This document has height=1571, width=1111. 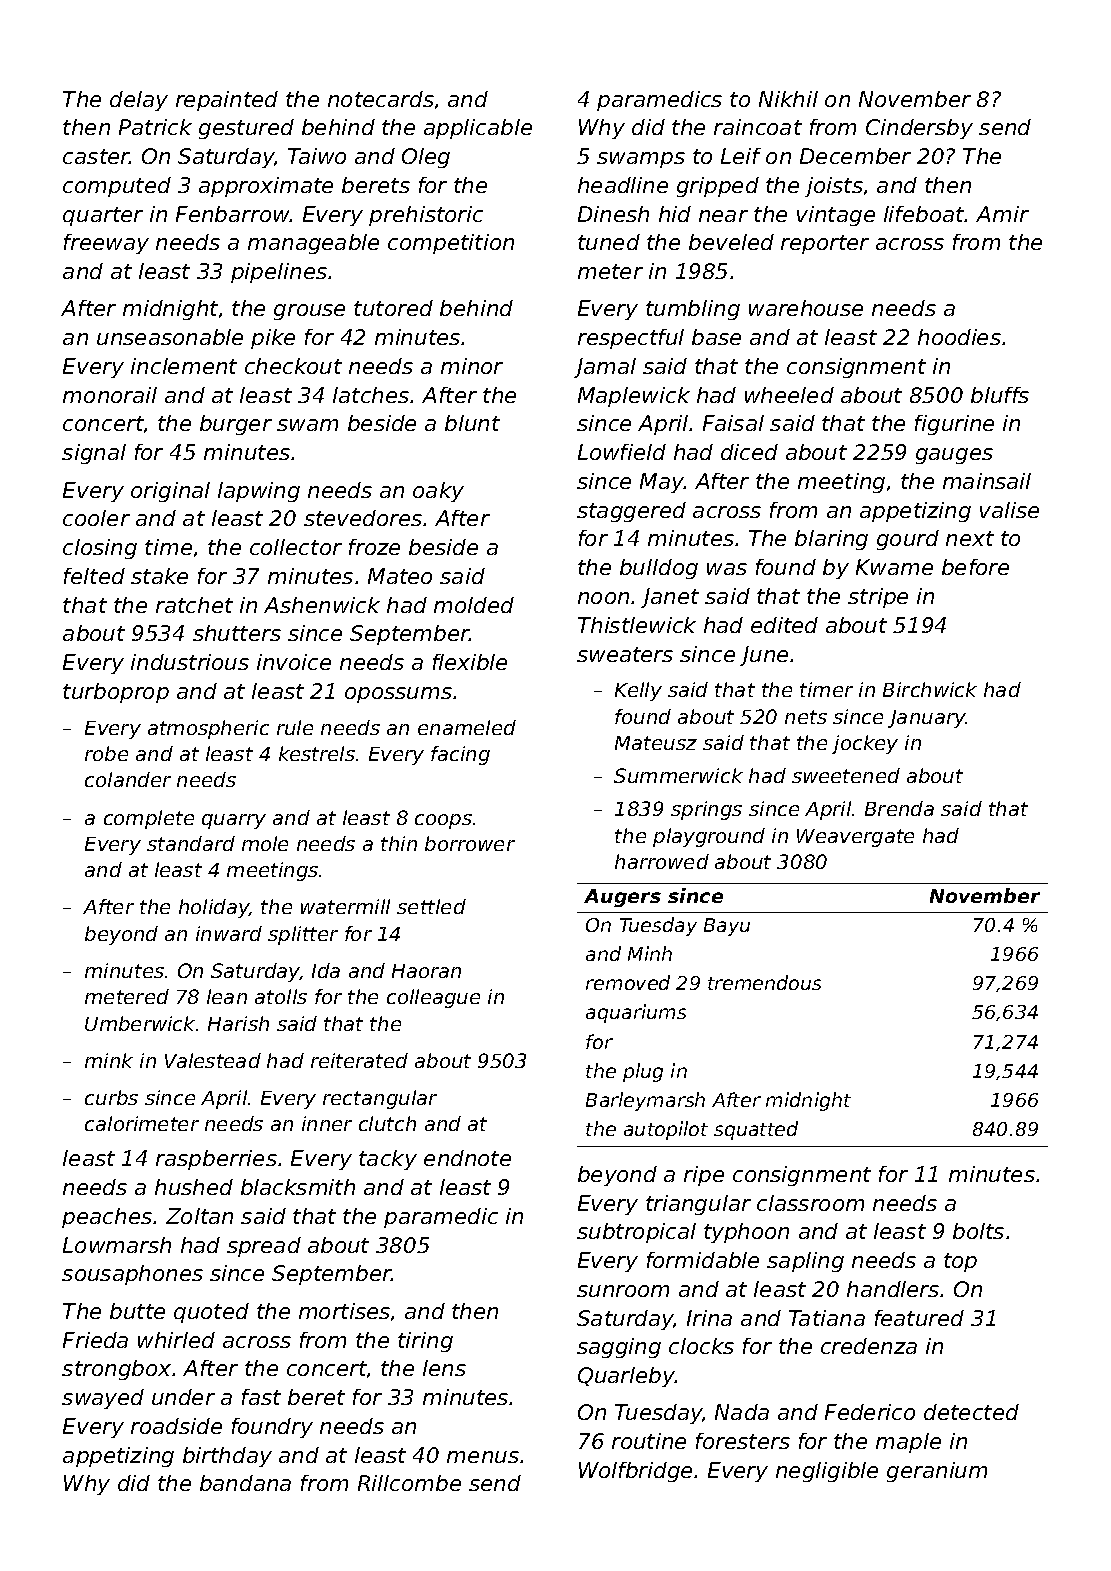 What do you see at coordinates (827, 1472) in the document?
I see `negligible` at bounding box center [827, 1472].
